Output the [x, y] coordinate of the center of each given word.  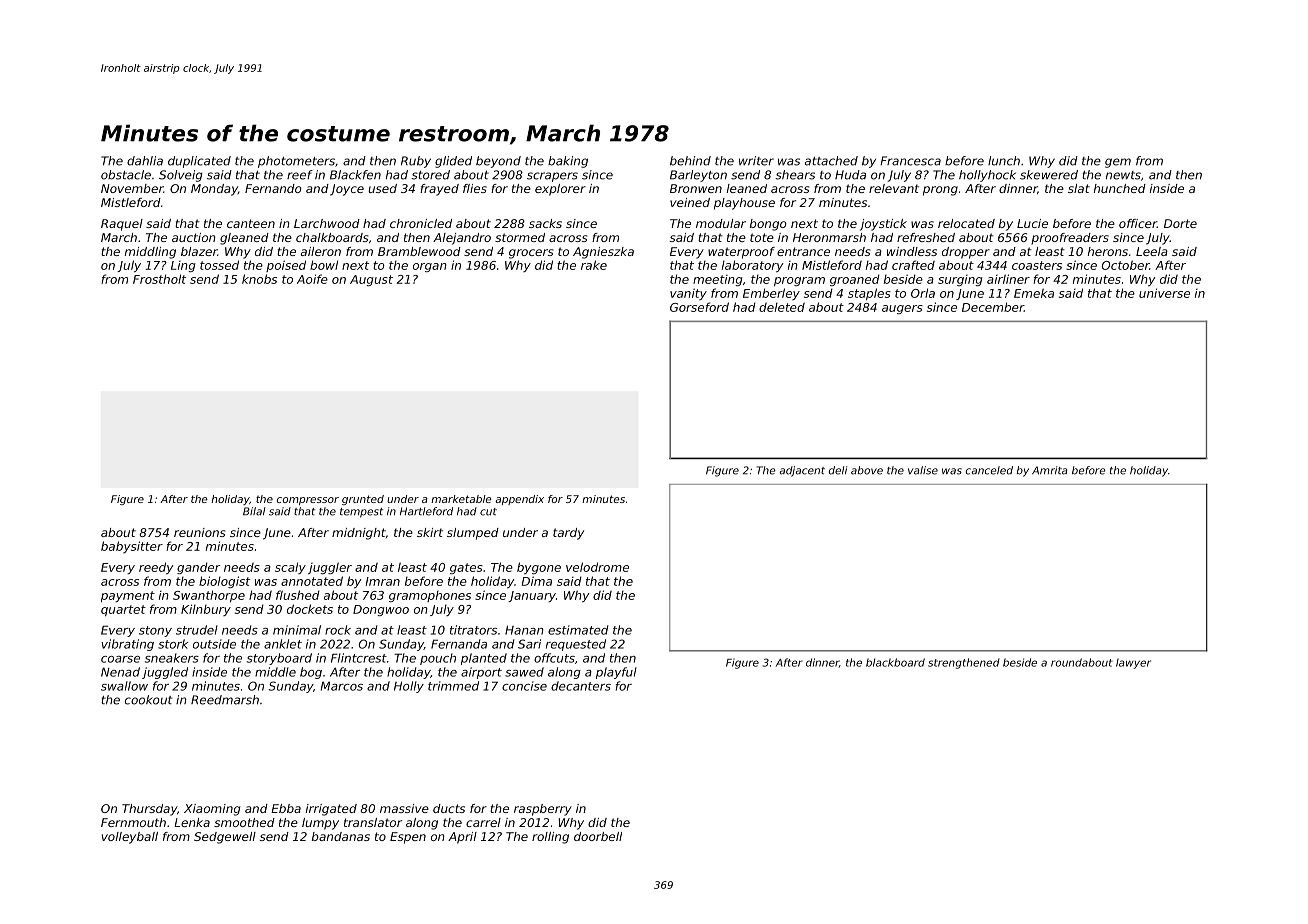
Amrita [1049, 470]
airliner [1008, 279]
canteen [251, 223]
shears [795, 175]
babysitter [132, 547]
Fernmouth [133, 822]
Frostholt [159, 279]
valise [923, 470]
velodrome [597, 567]
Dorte [1180, 223]
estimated [578, 630]
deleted [782, 307]
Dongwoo [381, 610]
